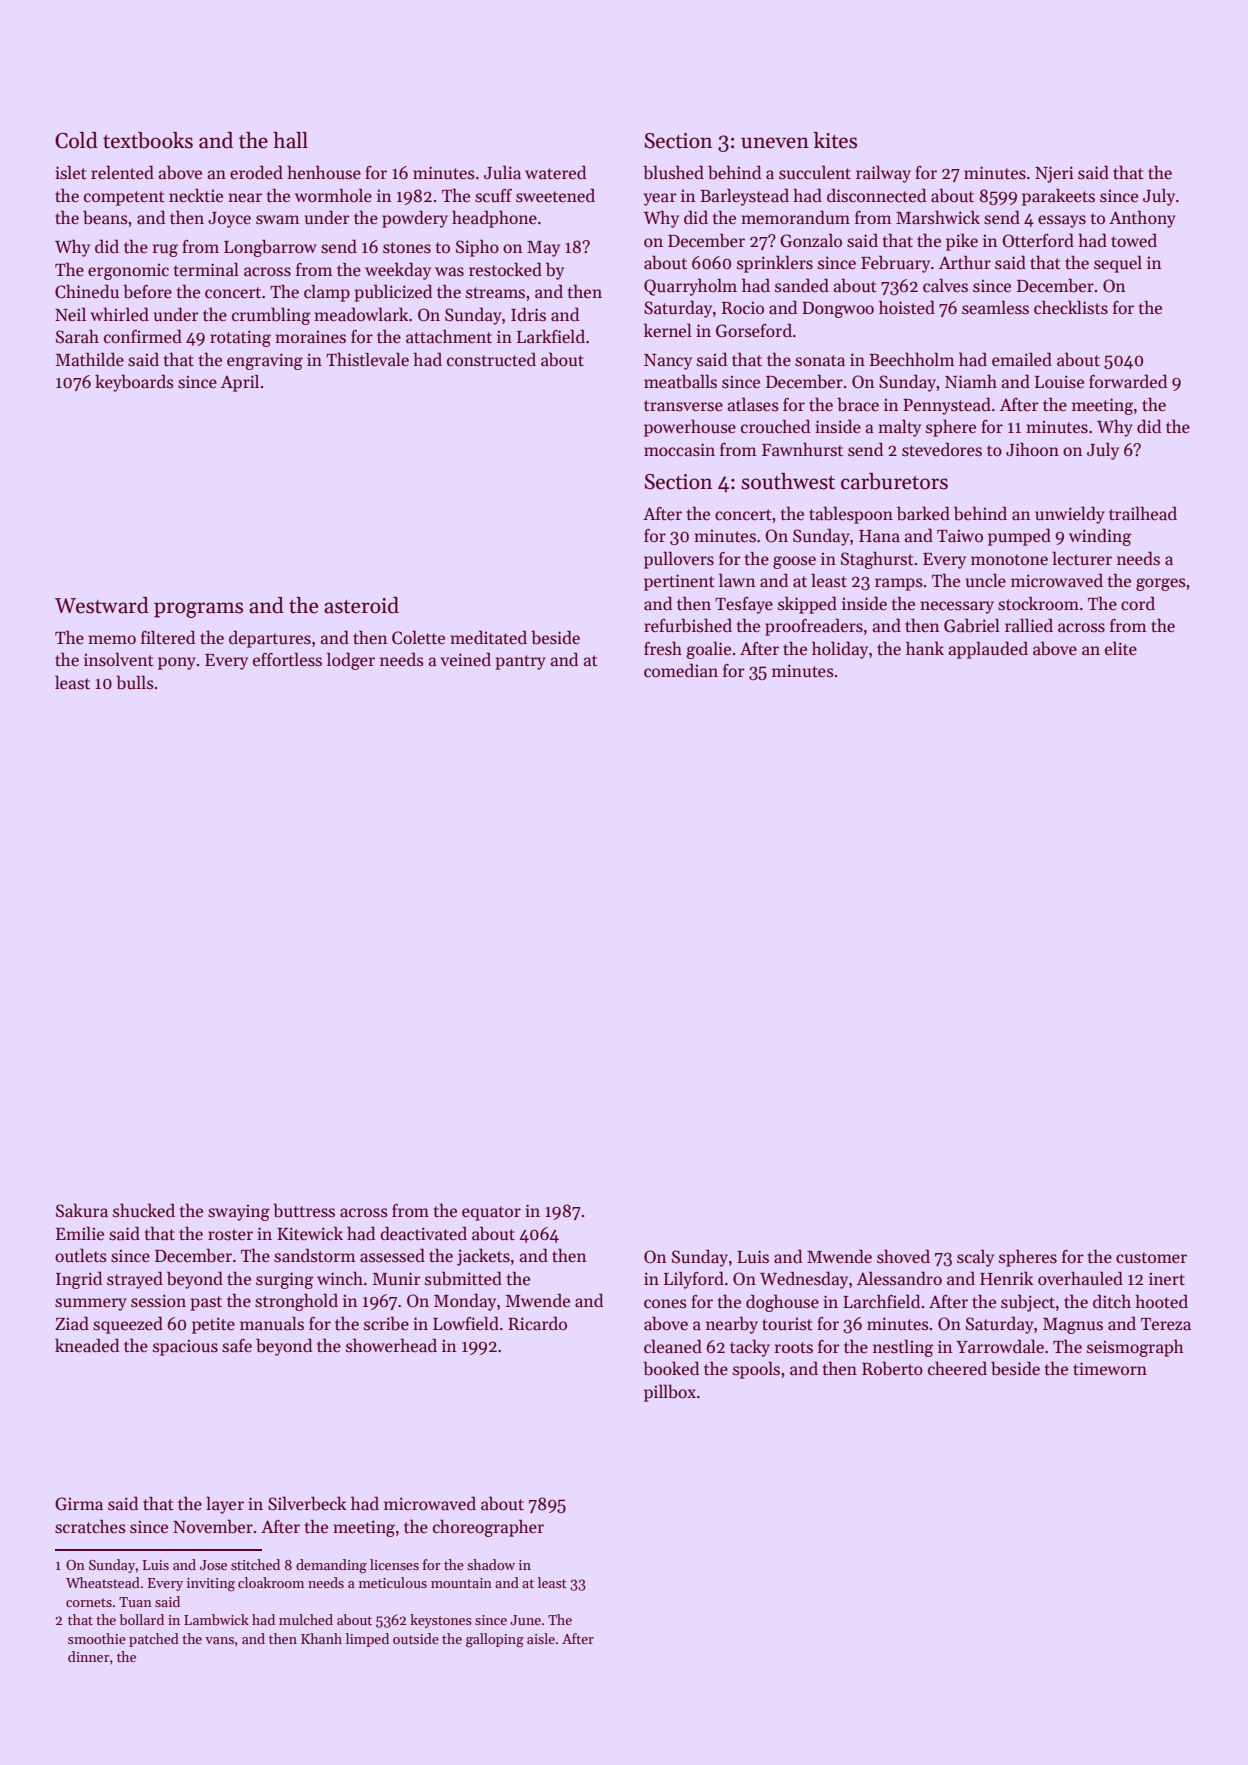 The height and width of the page is (1765, 1248). What do you see at coordinates (198, 610) in the page?
I see `programs` at bounding box center [198, 610].
